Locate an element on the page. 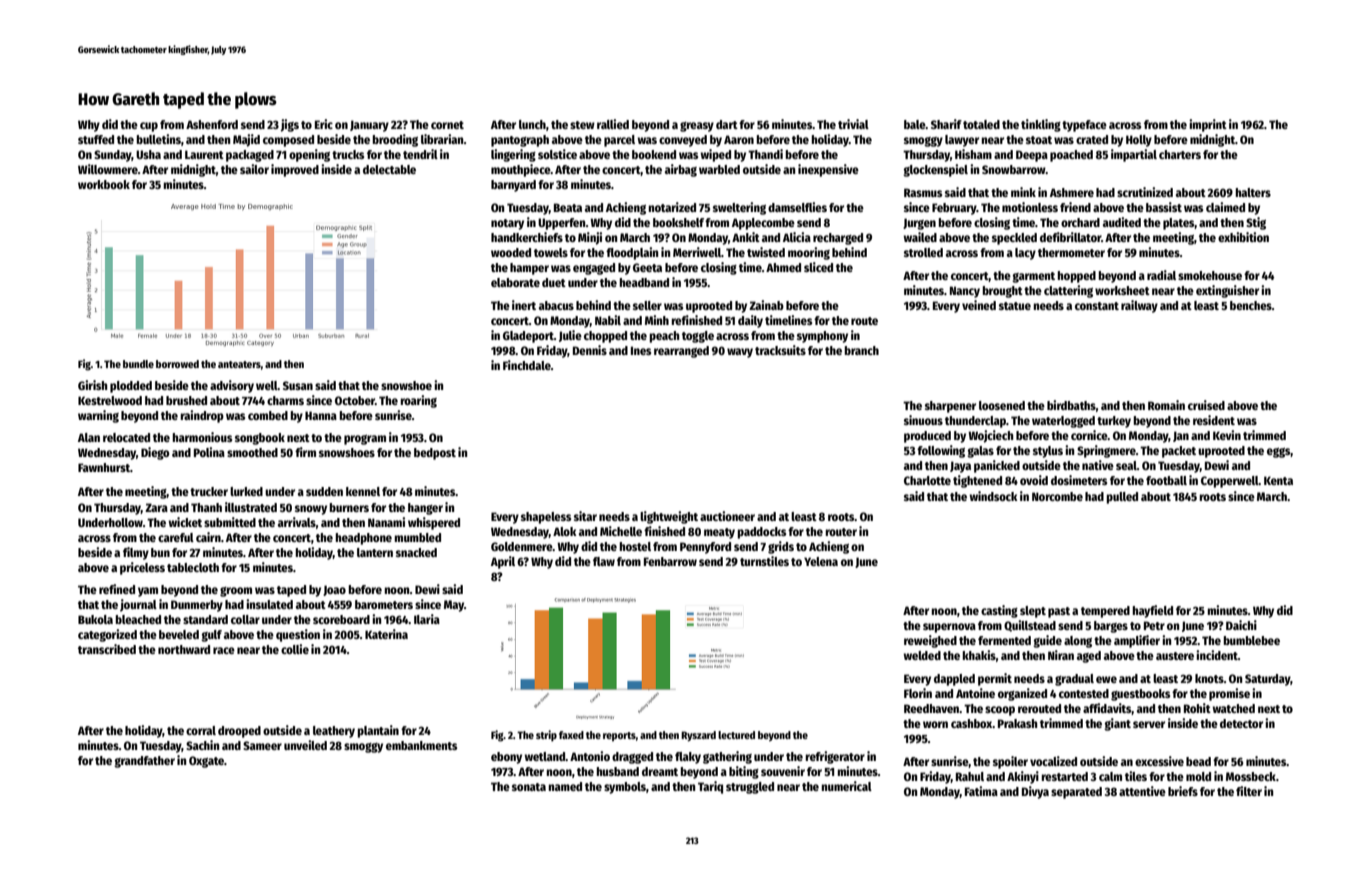 The width and height of the document is (1372, 887). tinkling is located at coordinates (1041, 125).
